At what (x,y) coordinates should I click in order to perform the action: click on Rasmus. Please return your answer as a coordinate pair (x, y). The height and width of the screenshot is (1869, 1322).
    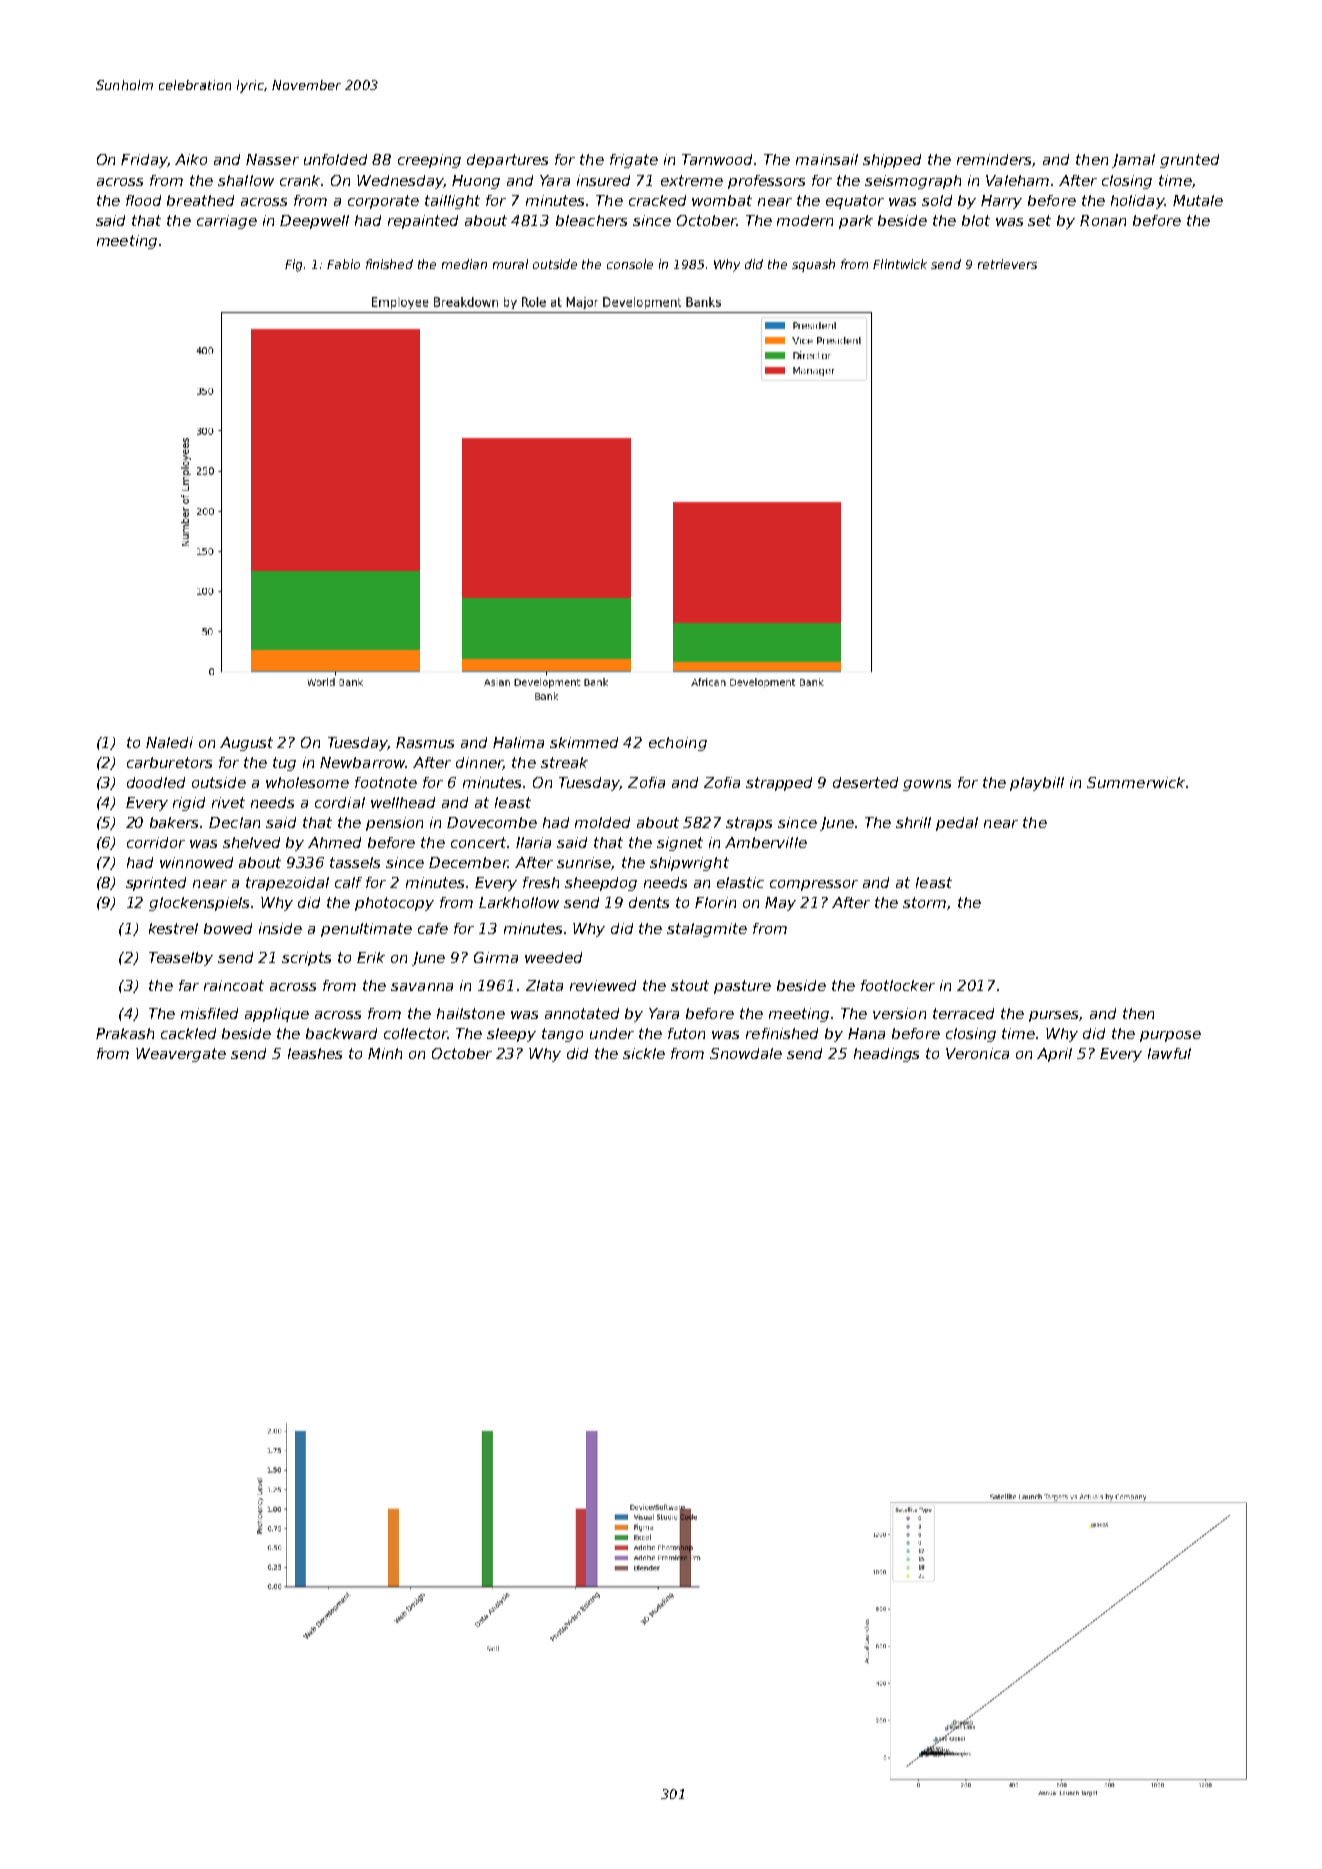
    Looking at the image, I should click on (425, 742).
